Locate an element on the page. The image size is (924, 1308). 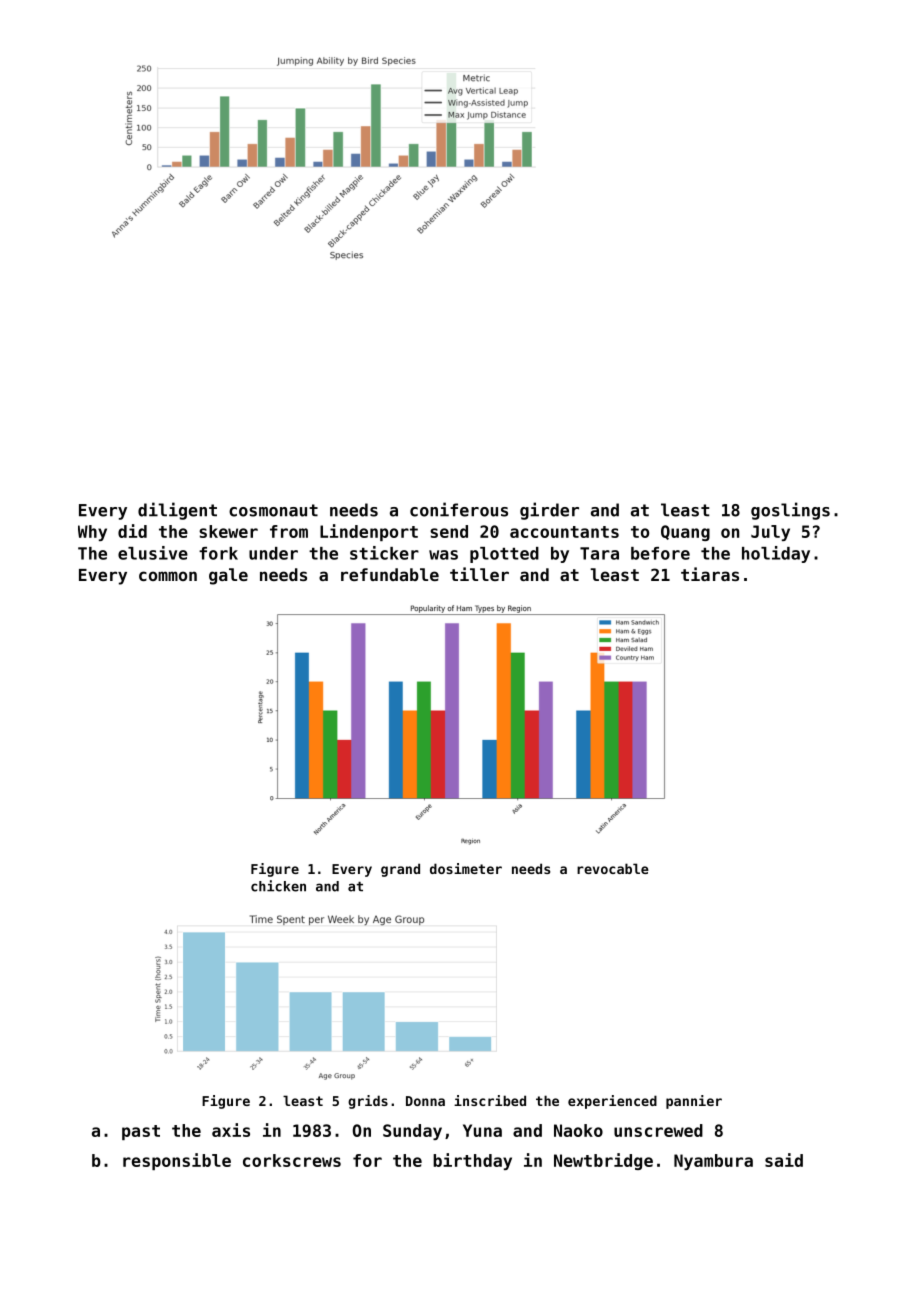
tiller is located at coordinates (479, 574).
